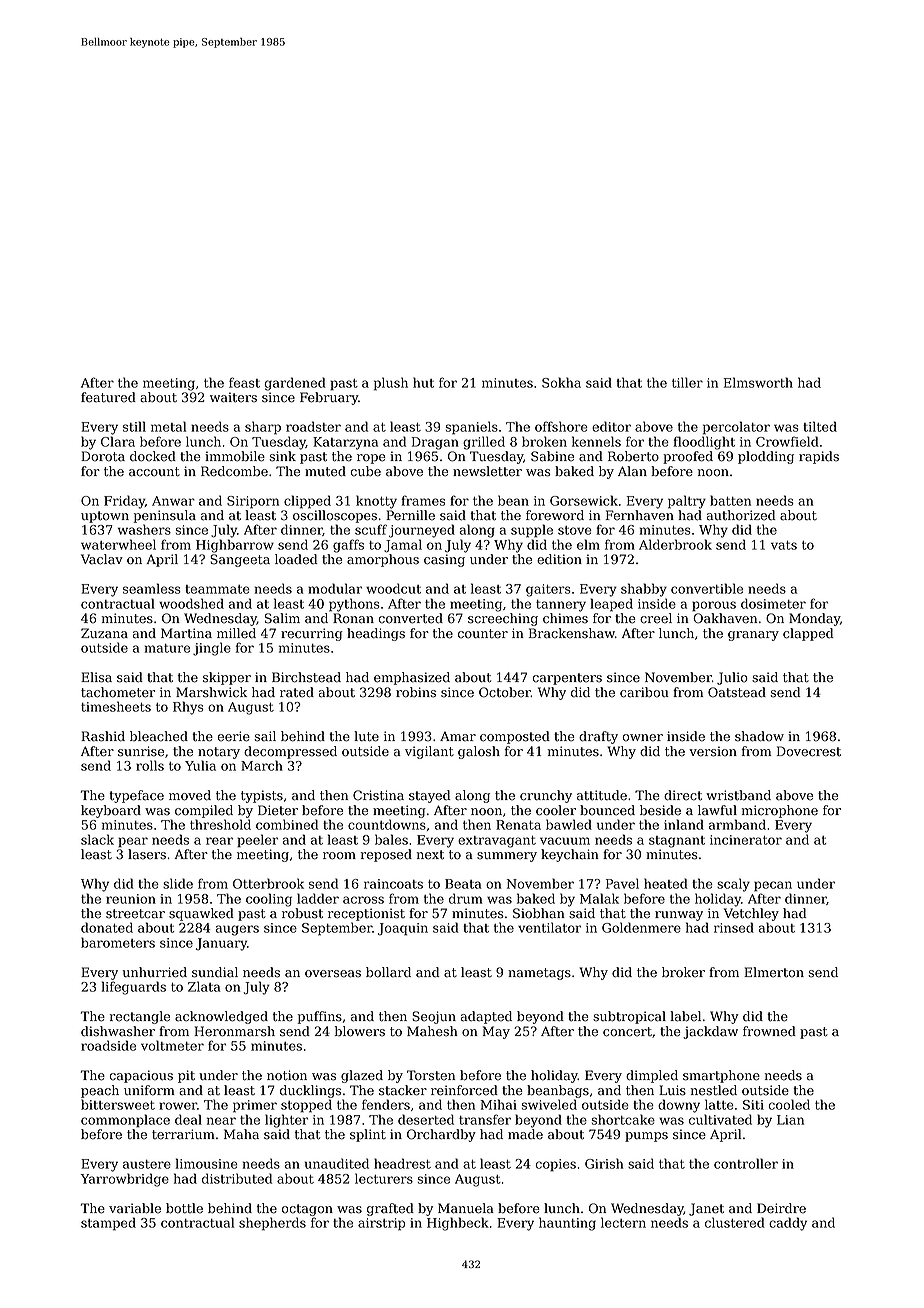  I want to click on gardened, so click(295, 384).
